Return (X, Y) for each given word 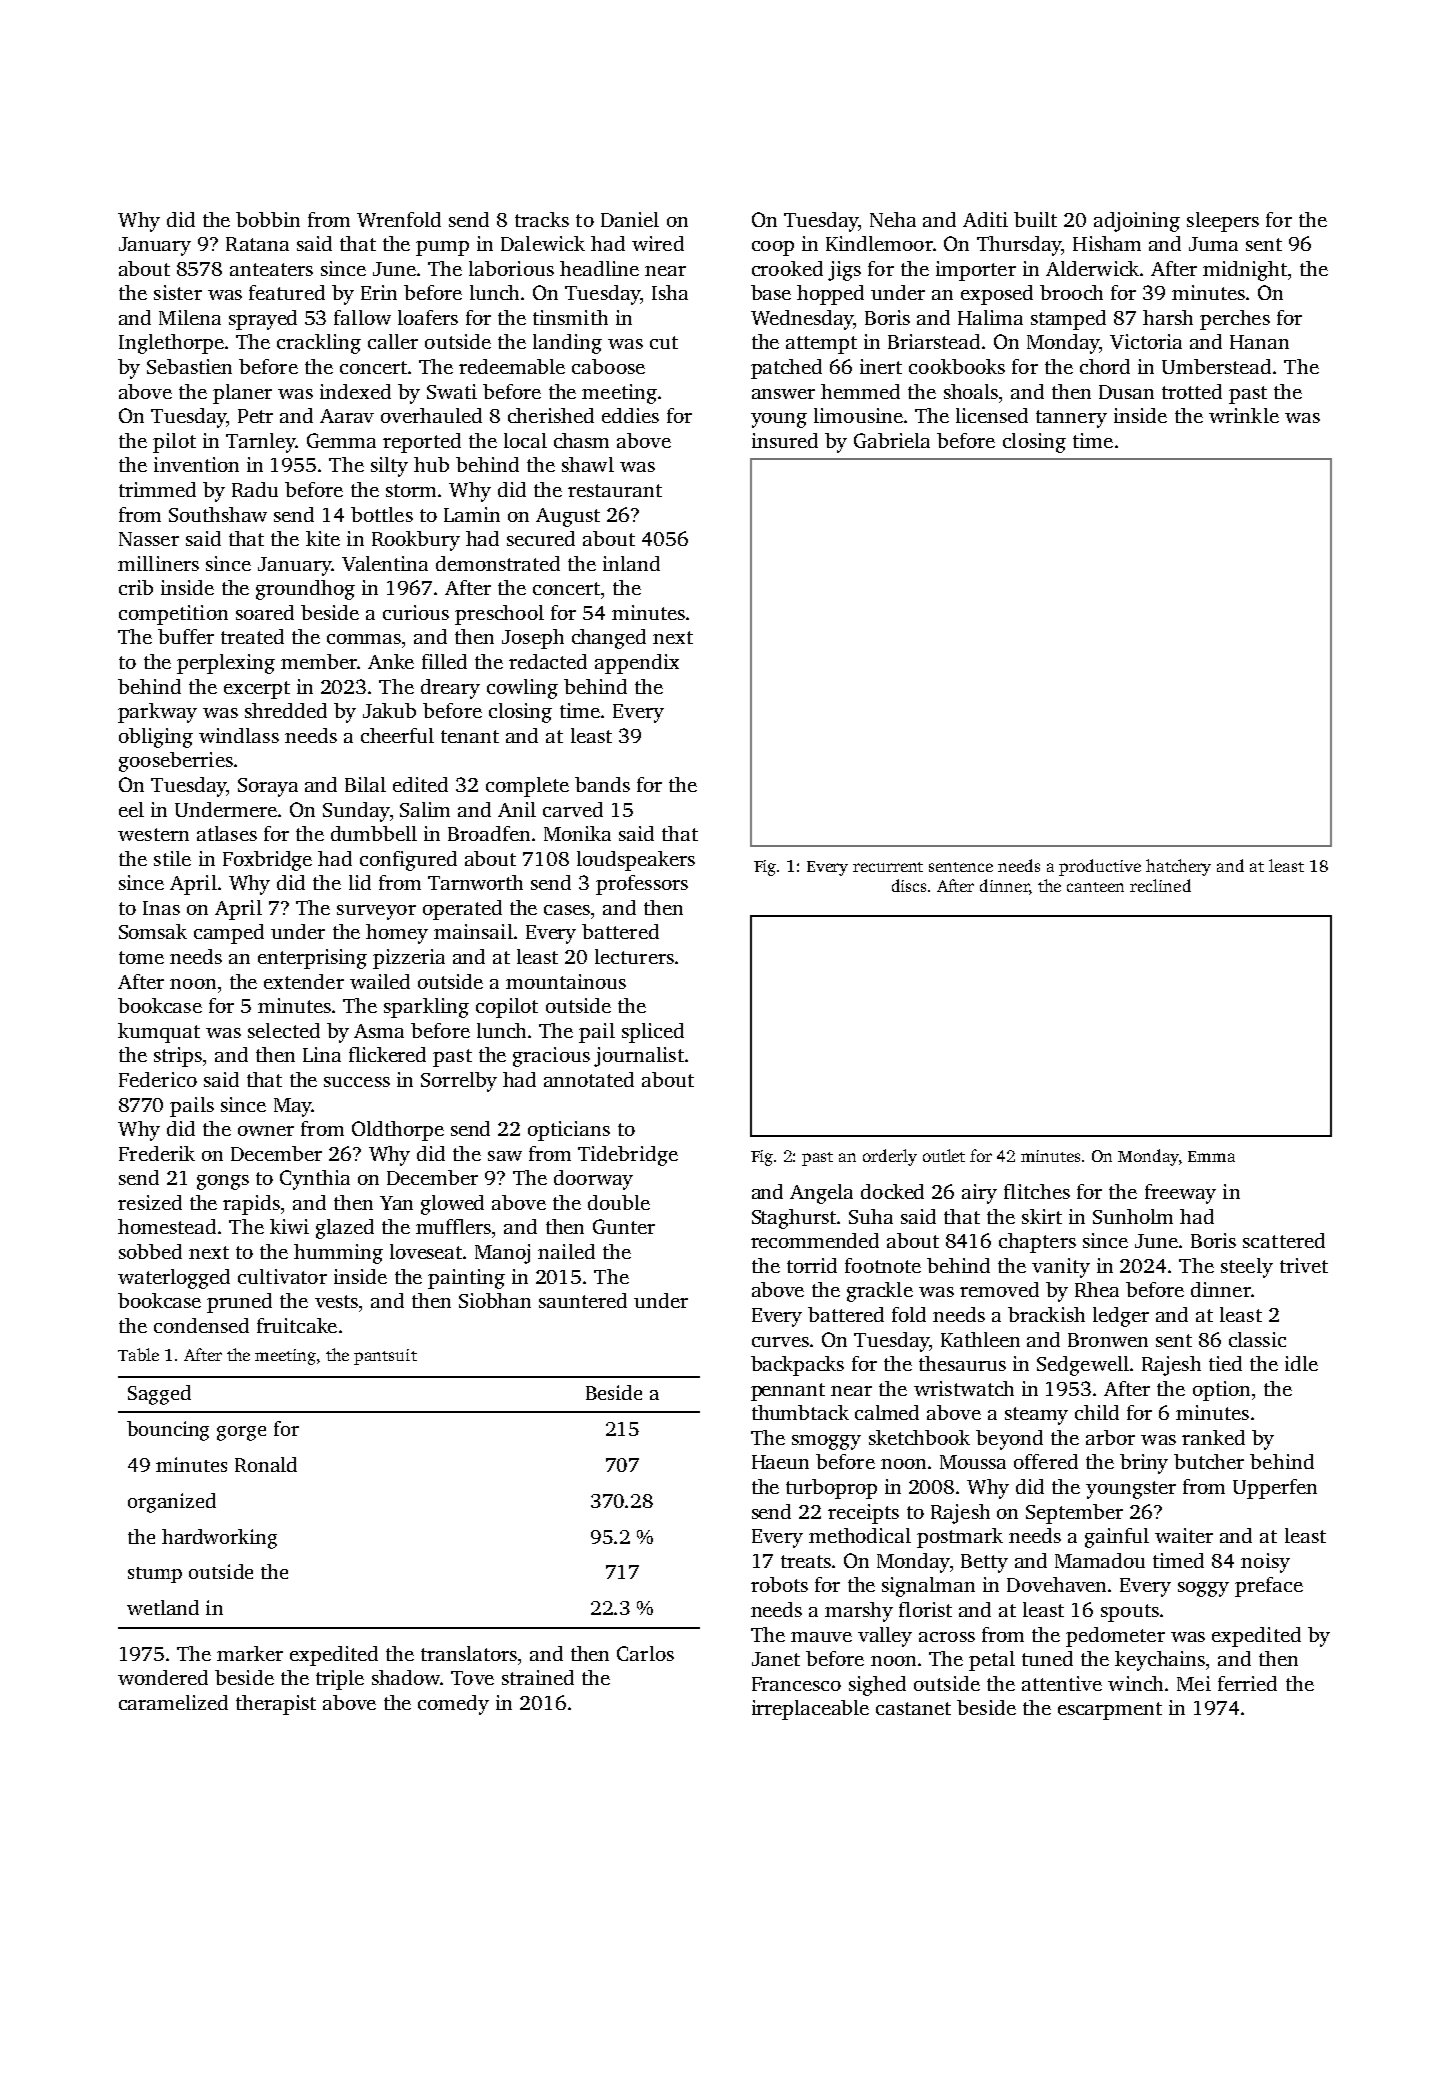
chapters (1037, 1243)
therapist (276, 1705)
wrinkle (1244, 415)
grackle (880, 1292)
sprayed (263, 320)
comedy (453, 1705)
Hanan (1259, 342)
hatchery (1178, 867)
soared (265, 612)
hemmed (860, 391)
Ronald (266, 1464)
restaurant (615, 490)
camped (229, 934)
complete (527, 787)
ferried (1247, 1683)
